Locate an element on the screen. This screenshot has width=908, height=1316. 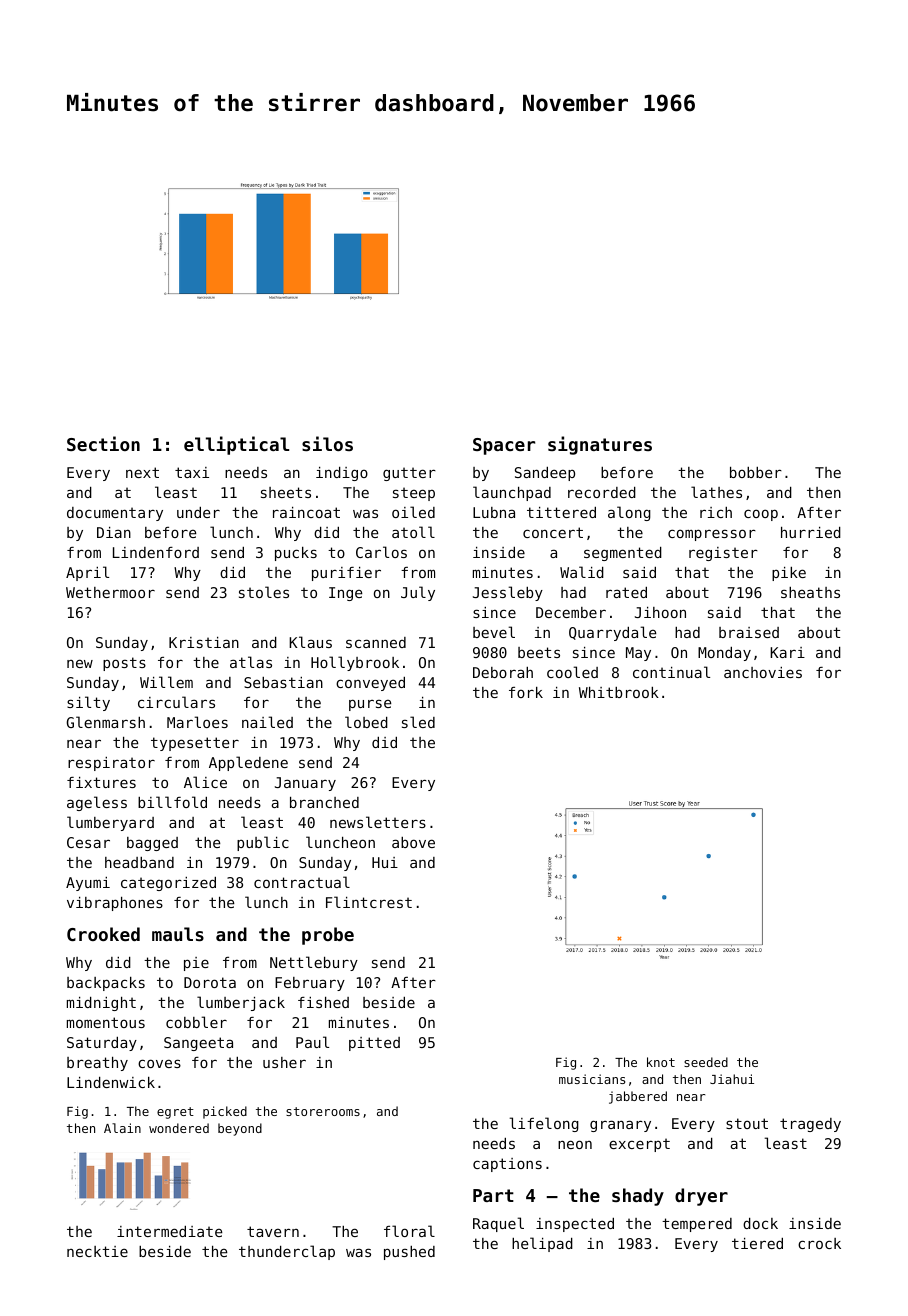
hurried is located at coordinates (811, 532).
